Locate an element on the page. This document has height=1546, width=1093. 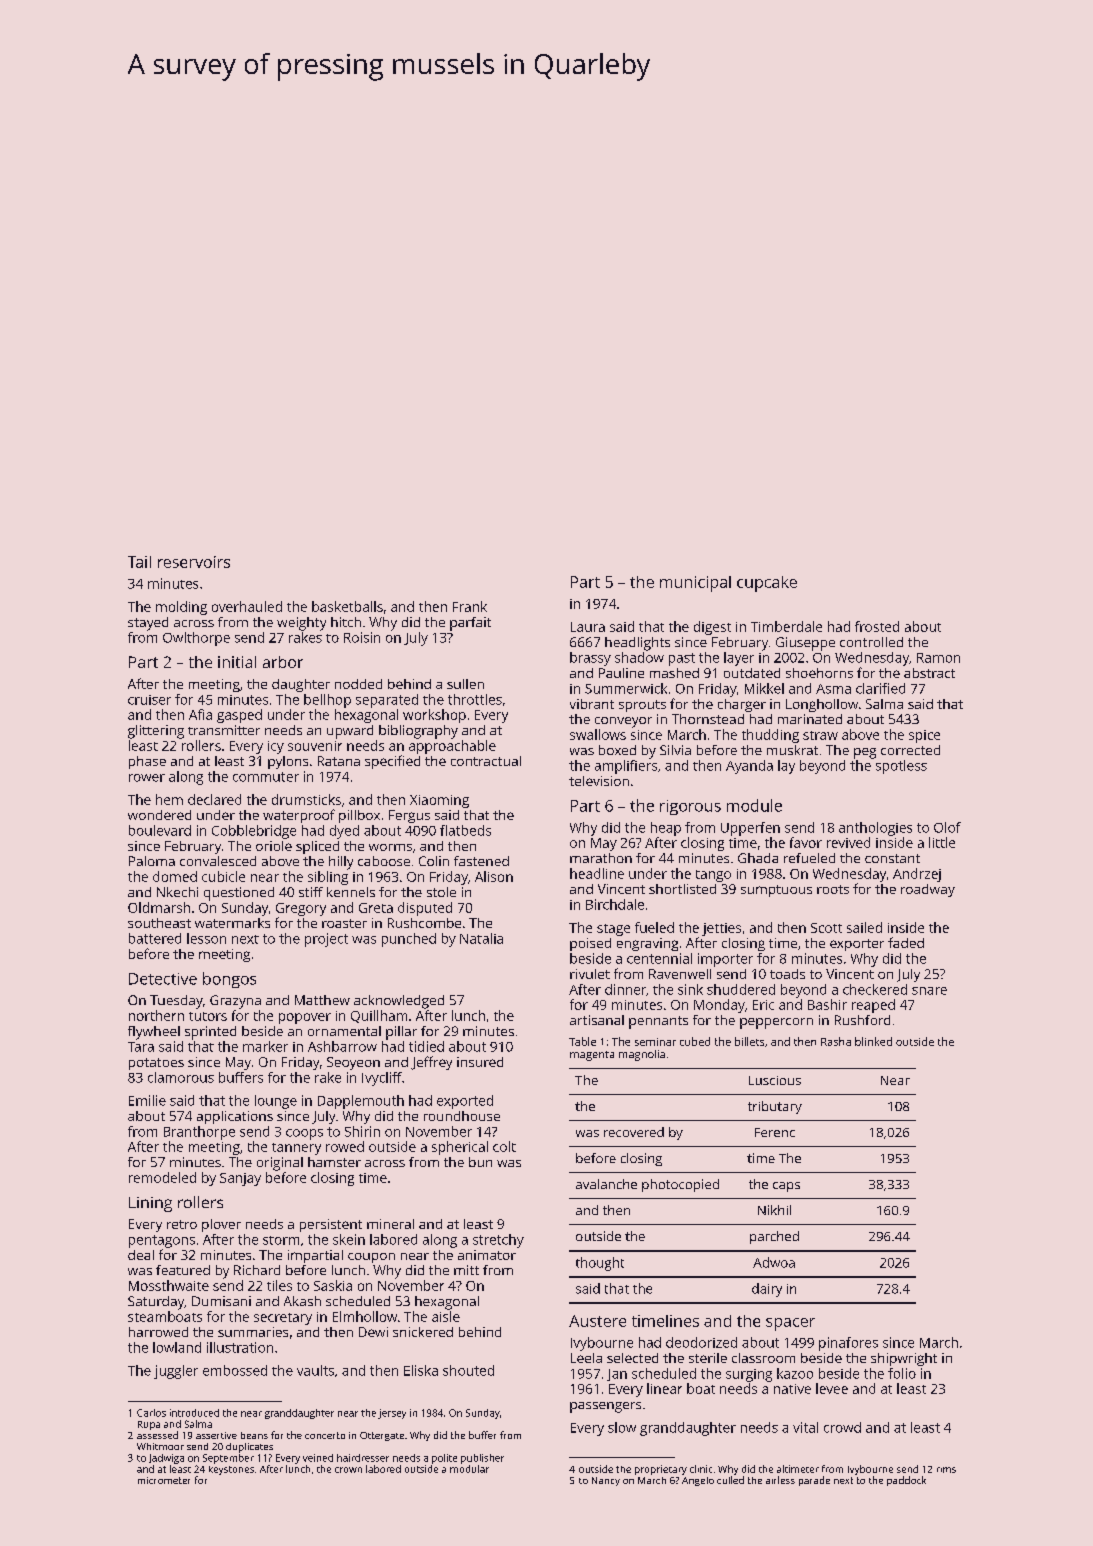
shoehorns is located at coordinates (819, 673).
